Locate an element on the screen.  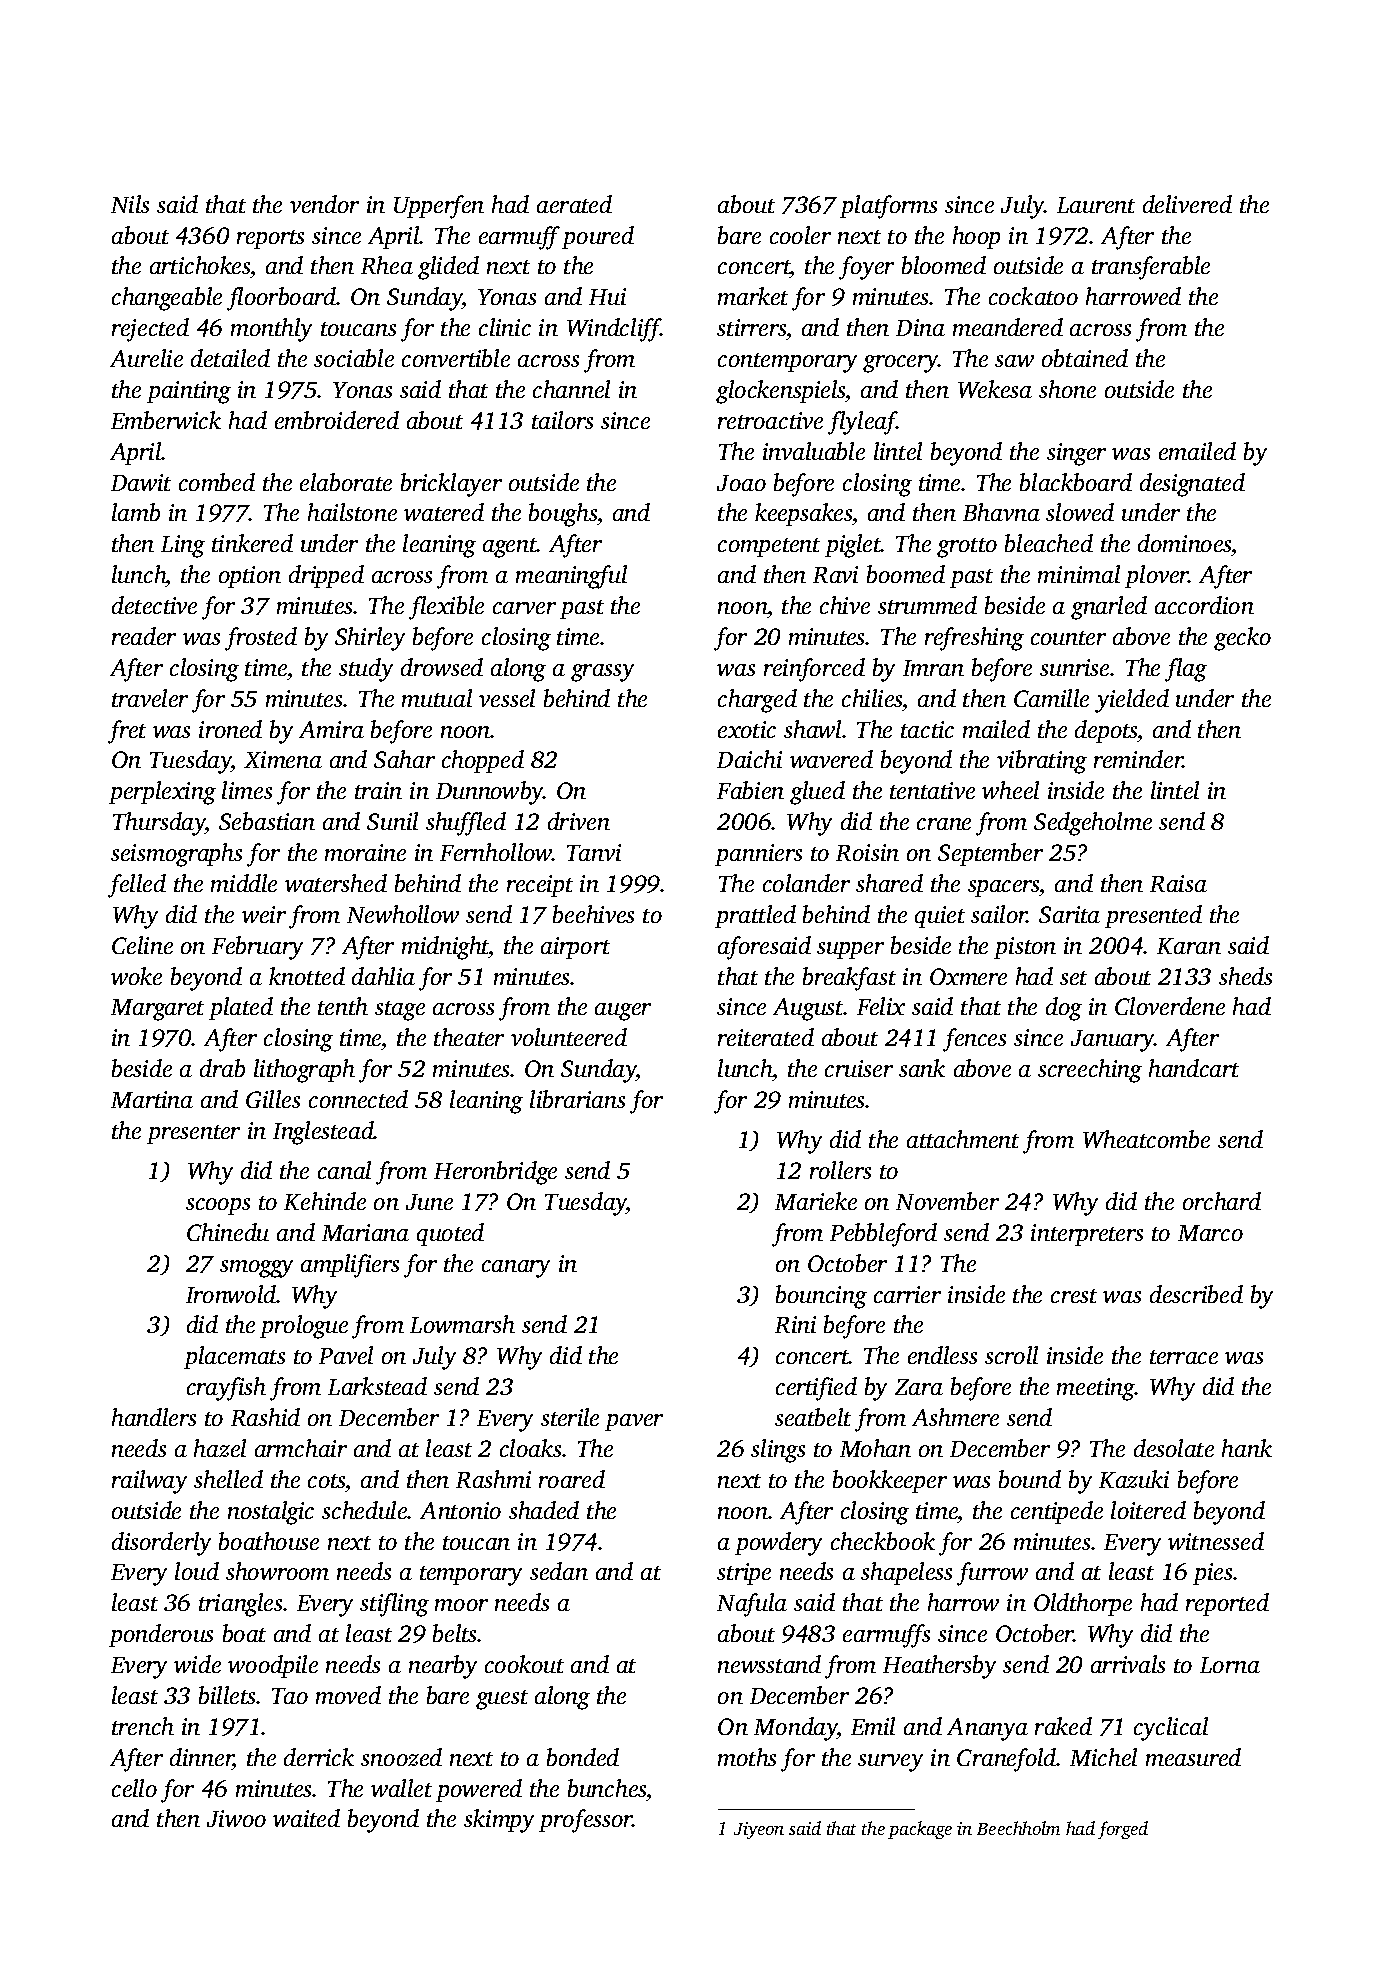
scroll is located at coordinates (1011, 1355).
